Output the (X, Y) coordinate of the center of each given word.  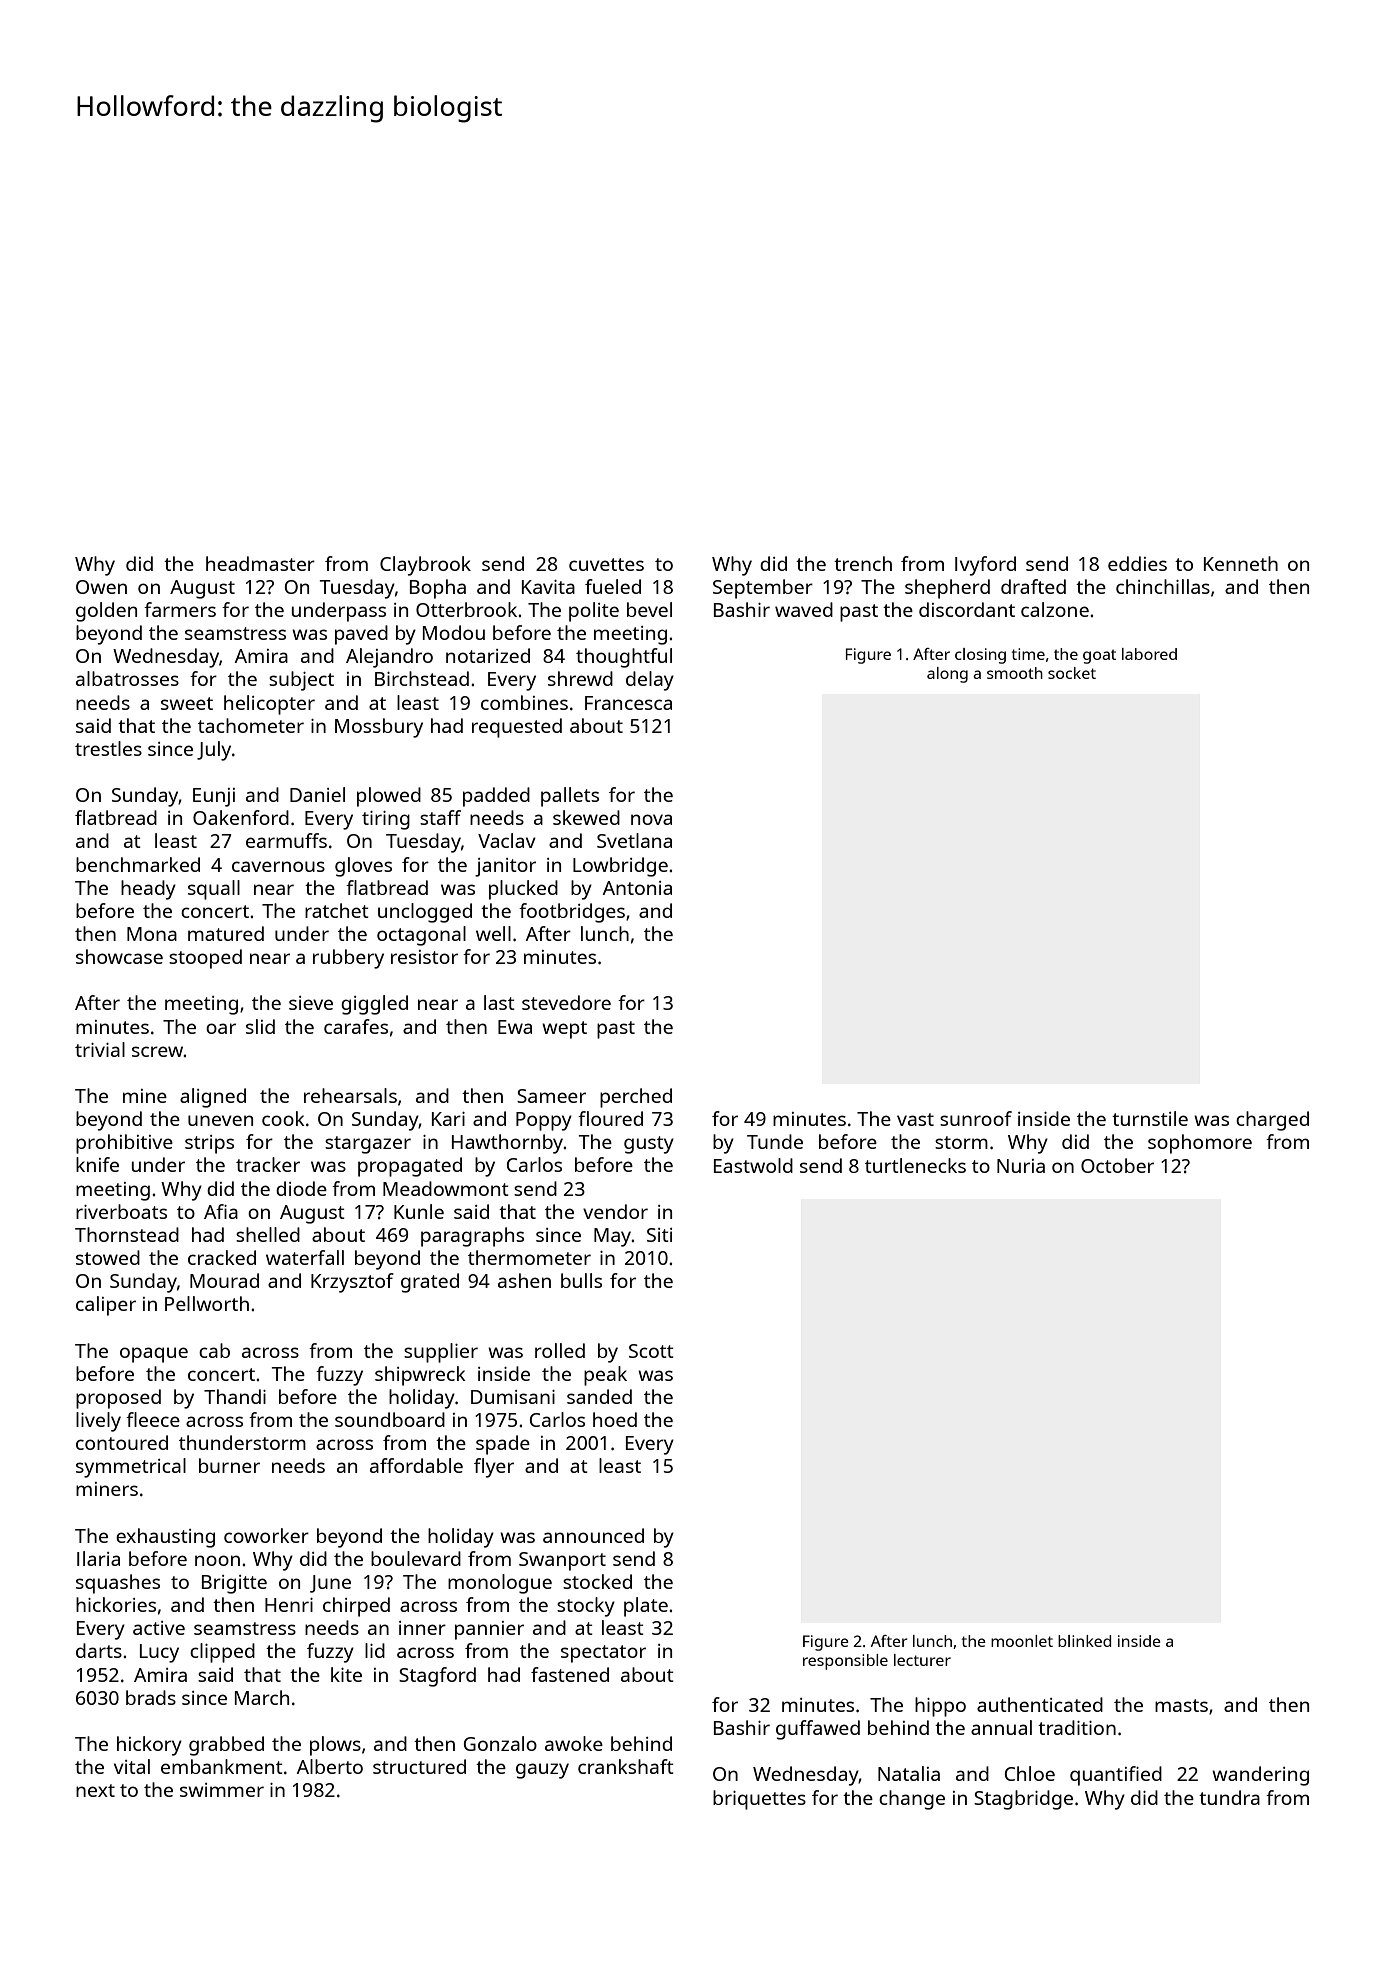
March (262, 1697)
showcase (119, 956)
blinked (1084, 1641)
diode (301, 1188)
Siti (659, 1235)
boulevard (416, 1558)
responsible (845, 1662)
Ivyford (985, 566)
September (763, 589)
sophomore (1200, 1144)
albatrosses (127, 678)
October (1117, 1165)
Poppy (544, 1121)
